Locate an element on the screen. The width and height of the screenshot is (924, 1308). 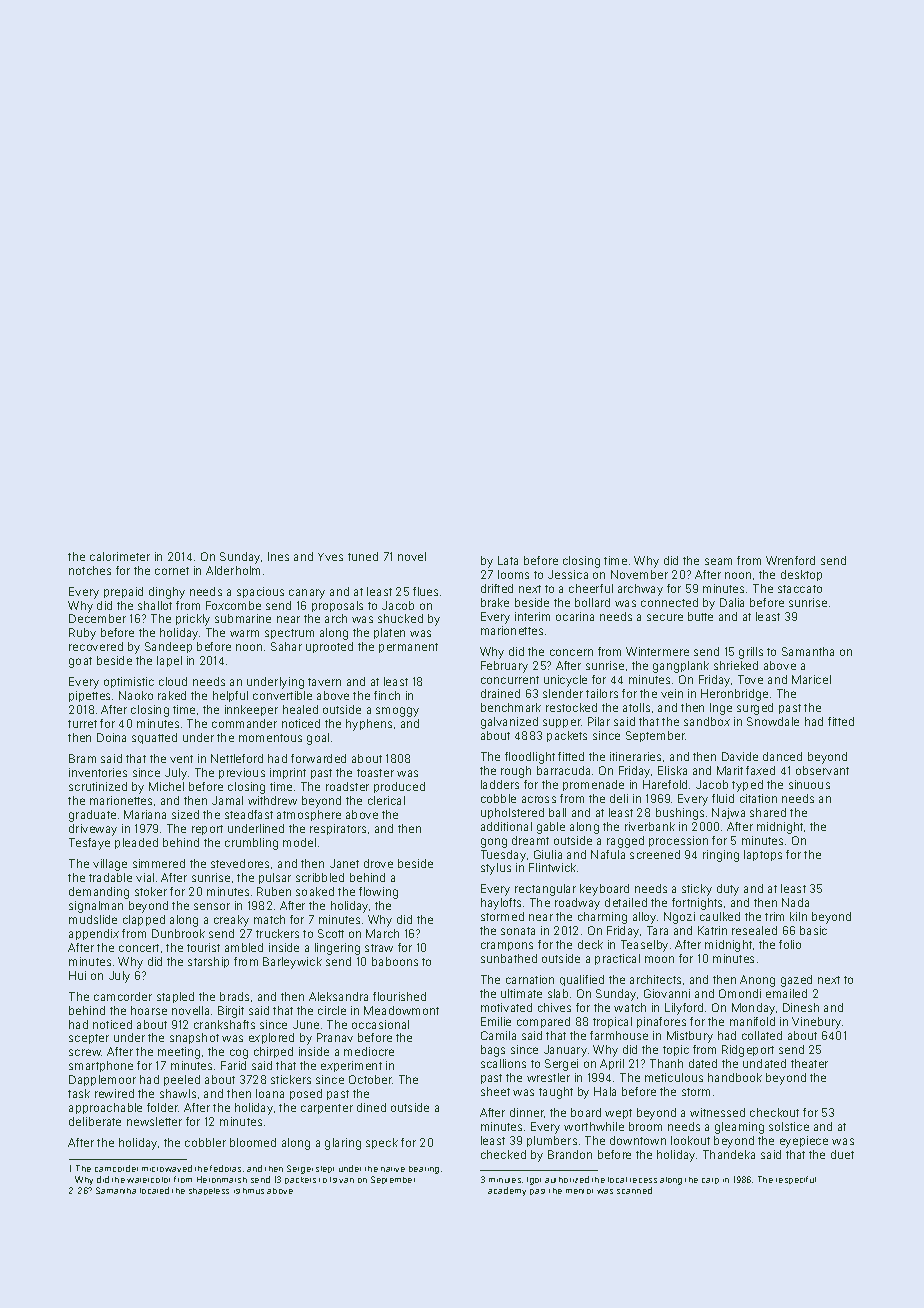
seam is located at coordinates (718, 561).
